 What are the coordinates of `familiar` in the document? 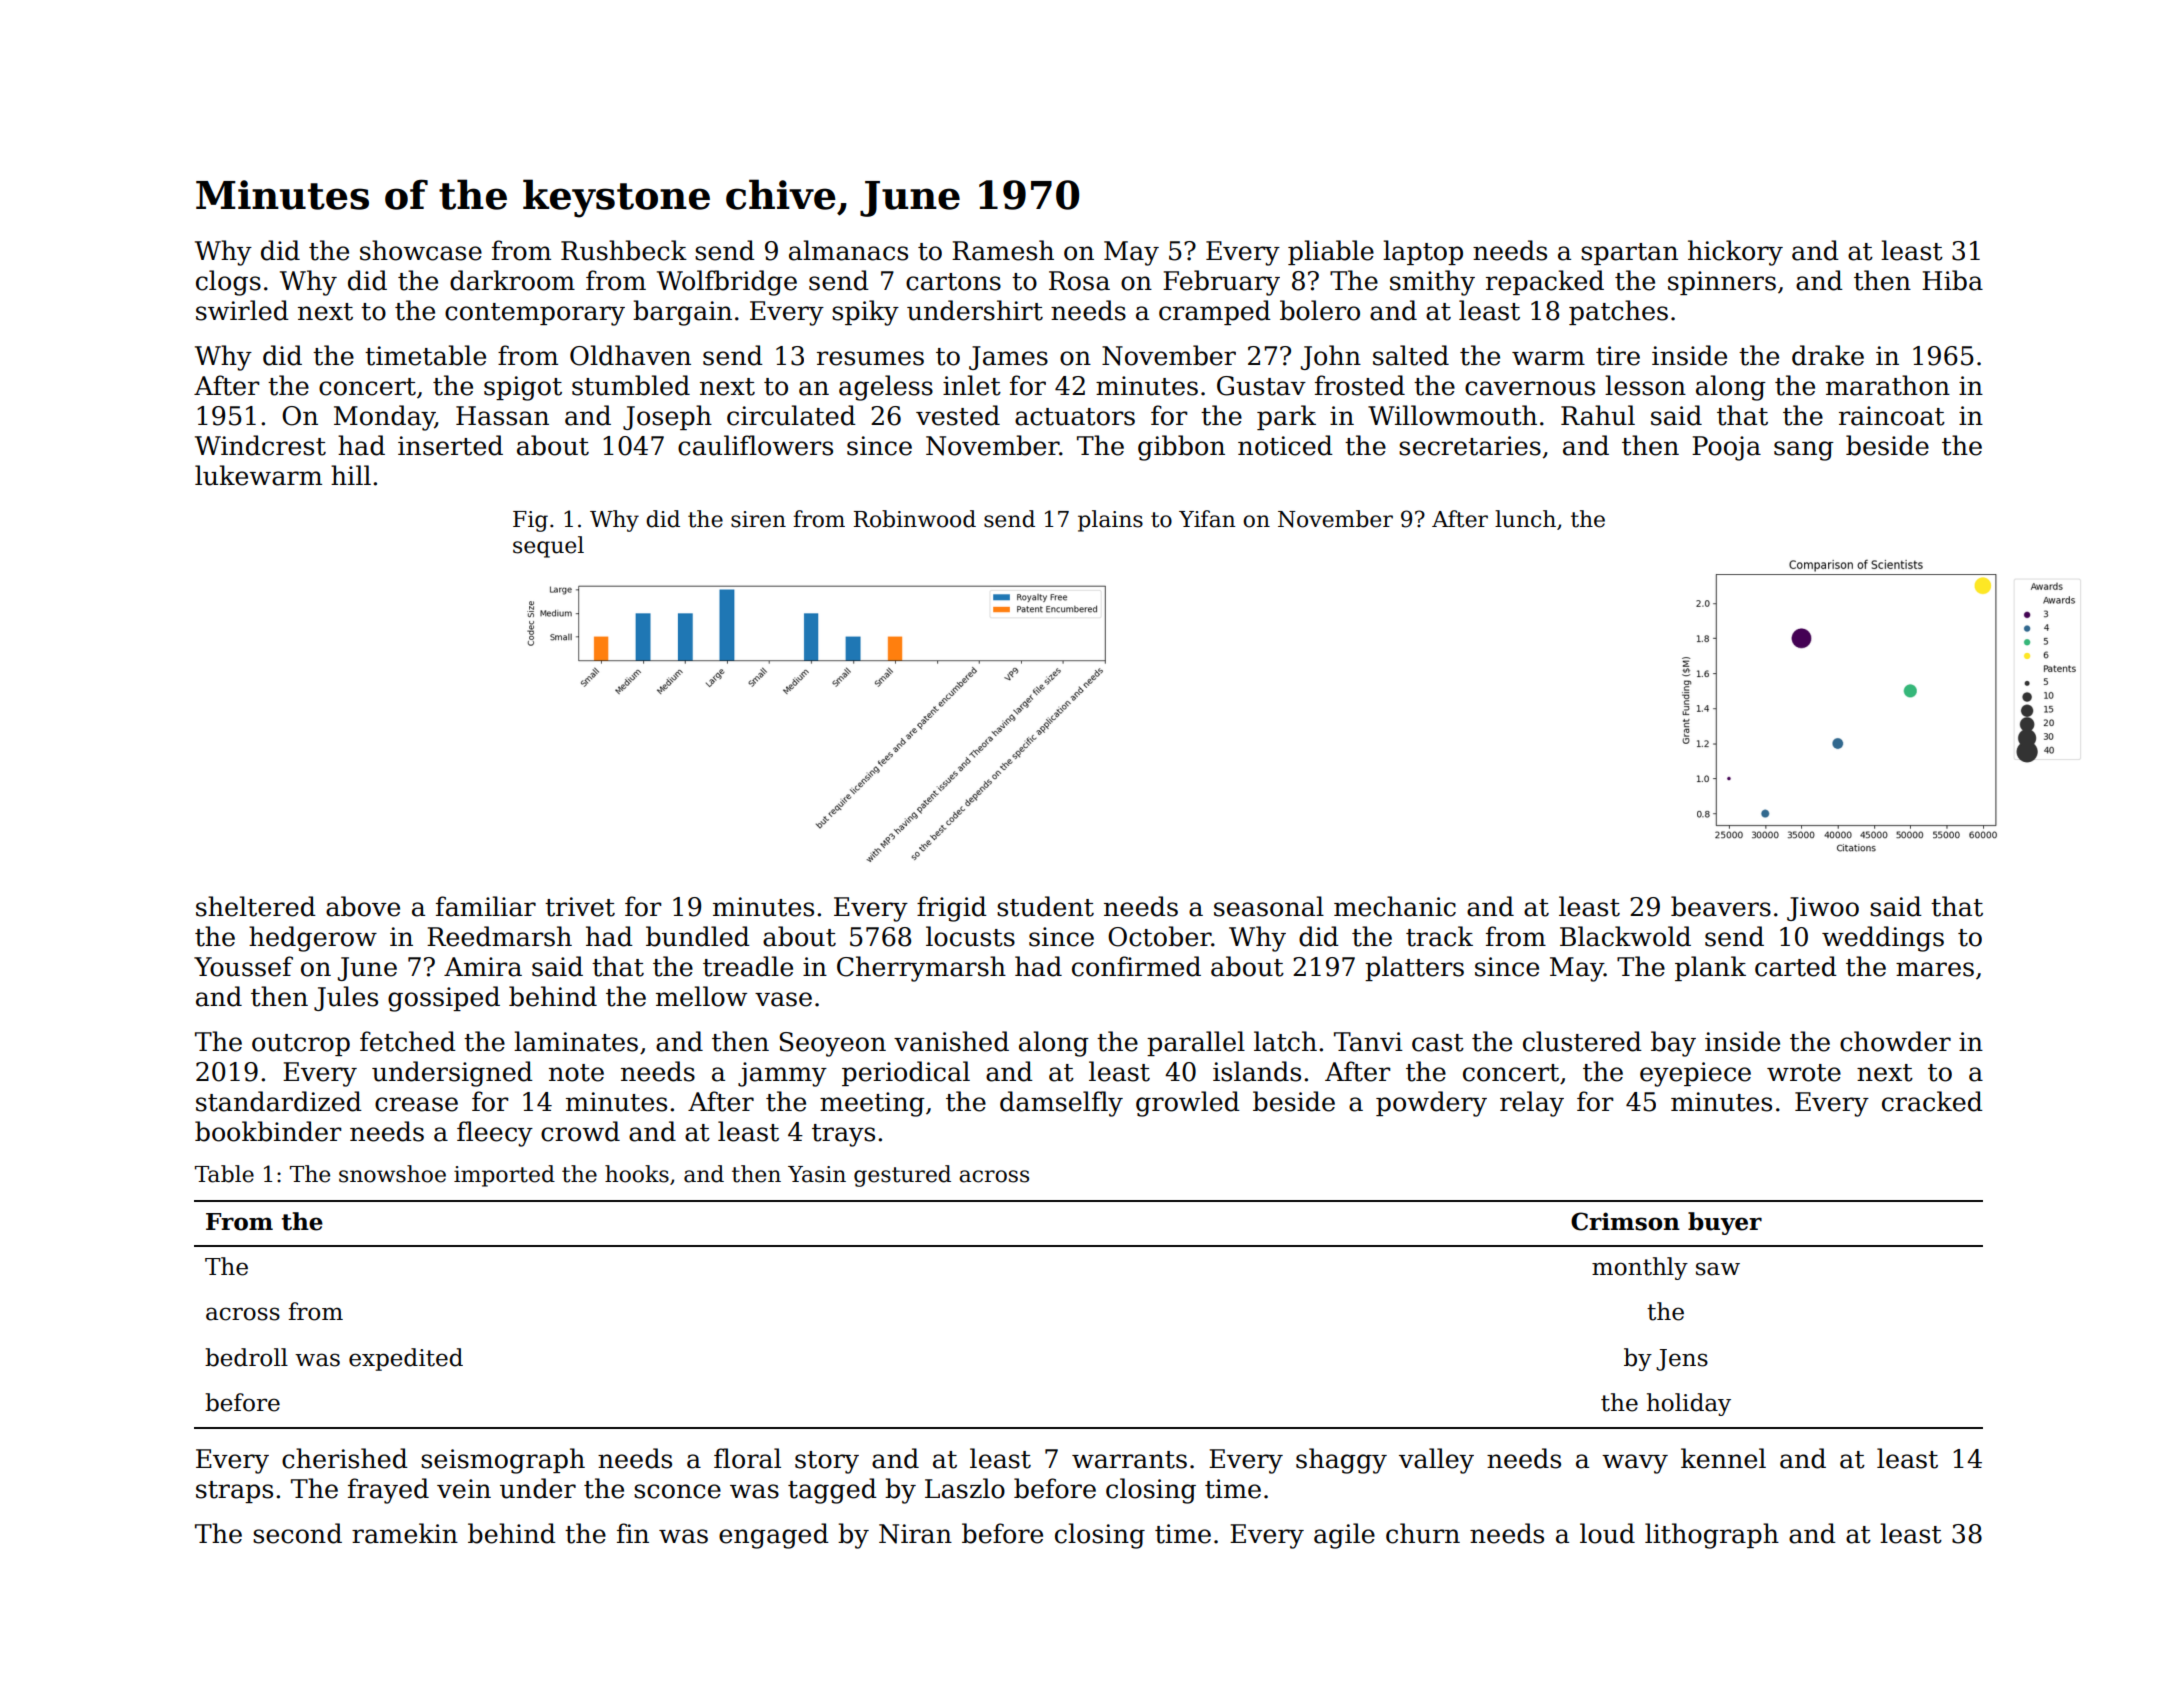 It's located at (486, 906).
